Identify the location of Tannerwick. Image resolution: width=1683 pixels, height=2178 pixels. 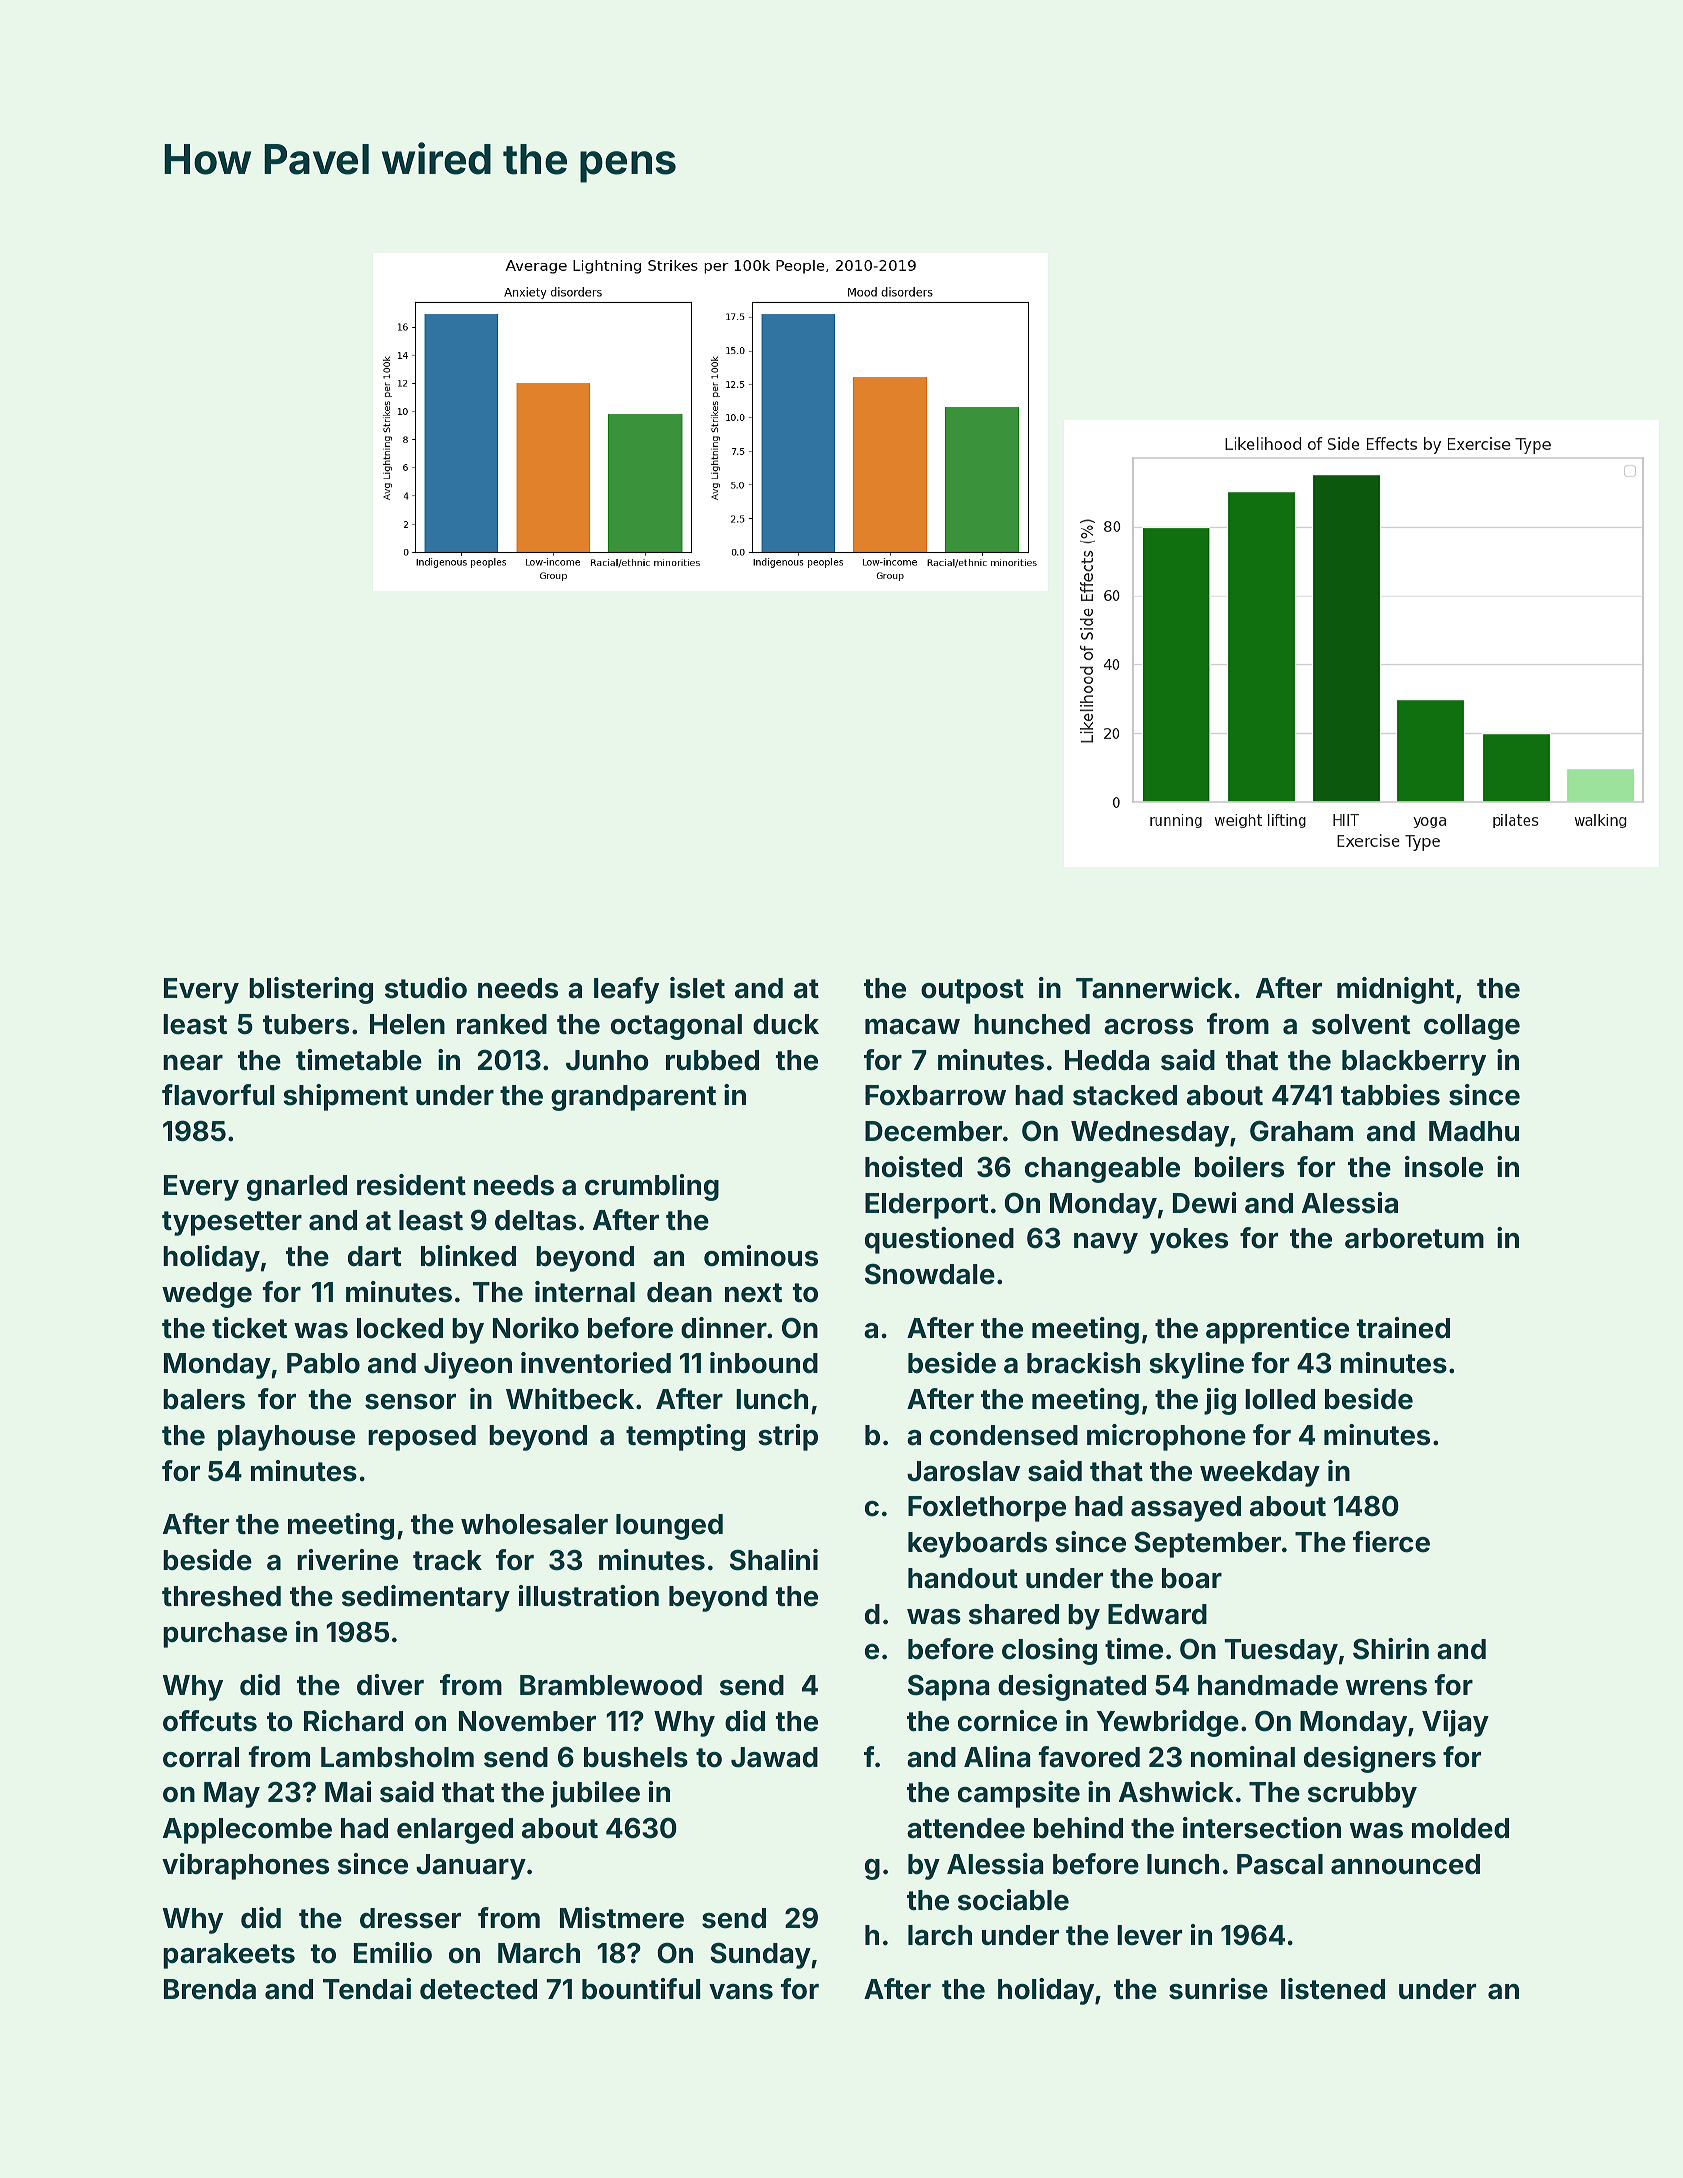
(1154, 988).
